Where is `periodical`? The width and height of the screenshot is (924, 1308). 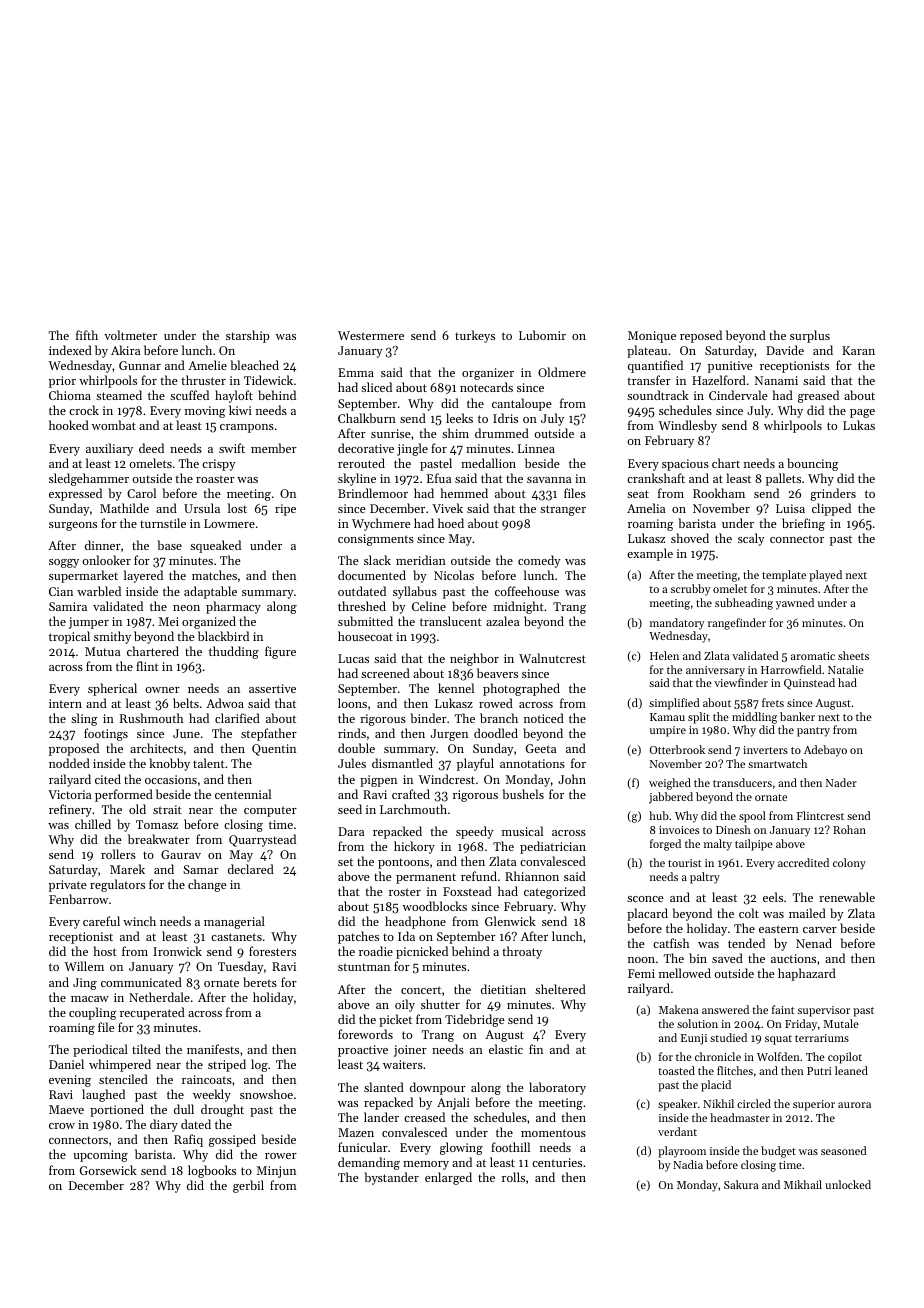 periodical is located at coordinates (100, 1050).
